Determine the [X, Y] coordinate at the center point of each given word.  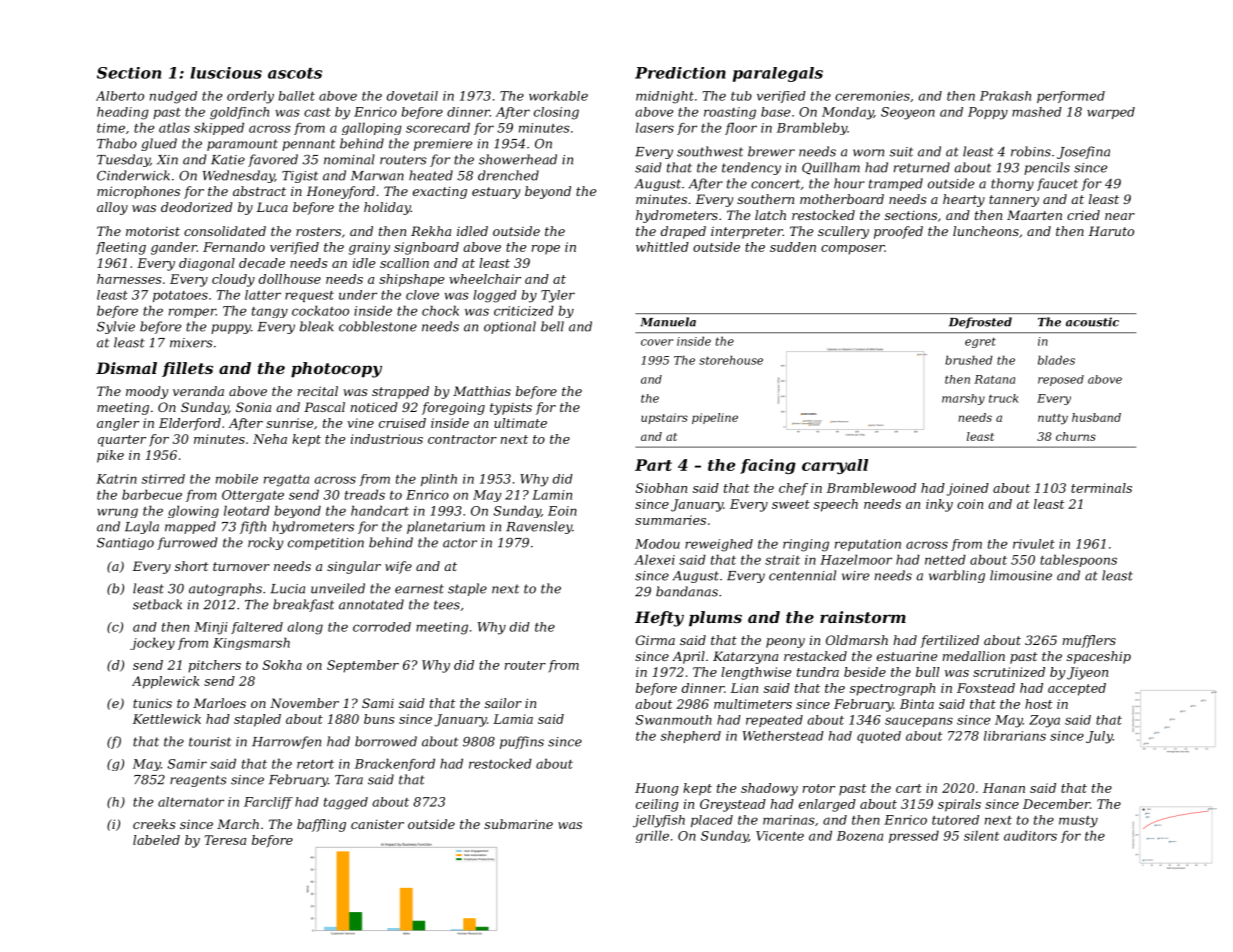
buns [379, 719]
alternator [191, 802]
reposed [1061, 380]
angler [118, 424]
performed [1071, 97]
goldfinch [239, 113]
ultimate [520, 423]
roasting [730, 113]
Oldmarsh [857, 640]
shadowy [769, 789]
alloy [112, 208]
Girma [655, 640]
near [1120, 216]
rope [546, 250]
